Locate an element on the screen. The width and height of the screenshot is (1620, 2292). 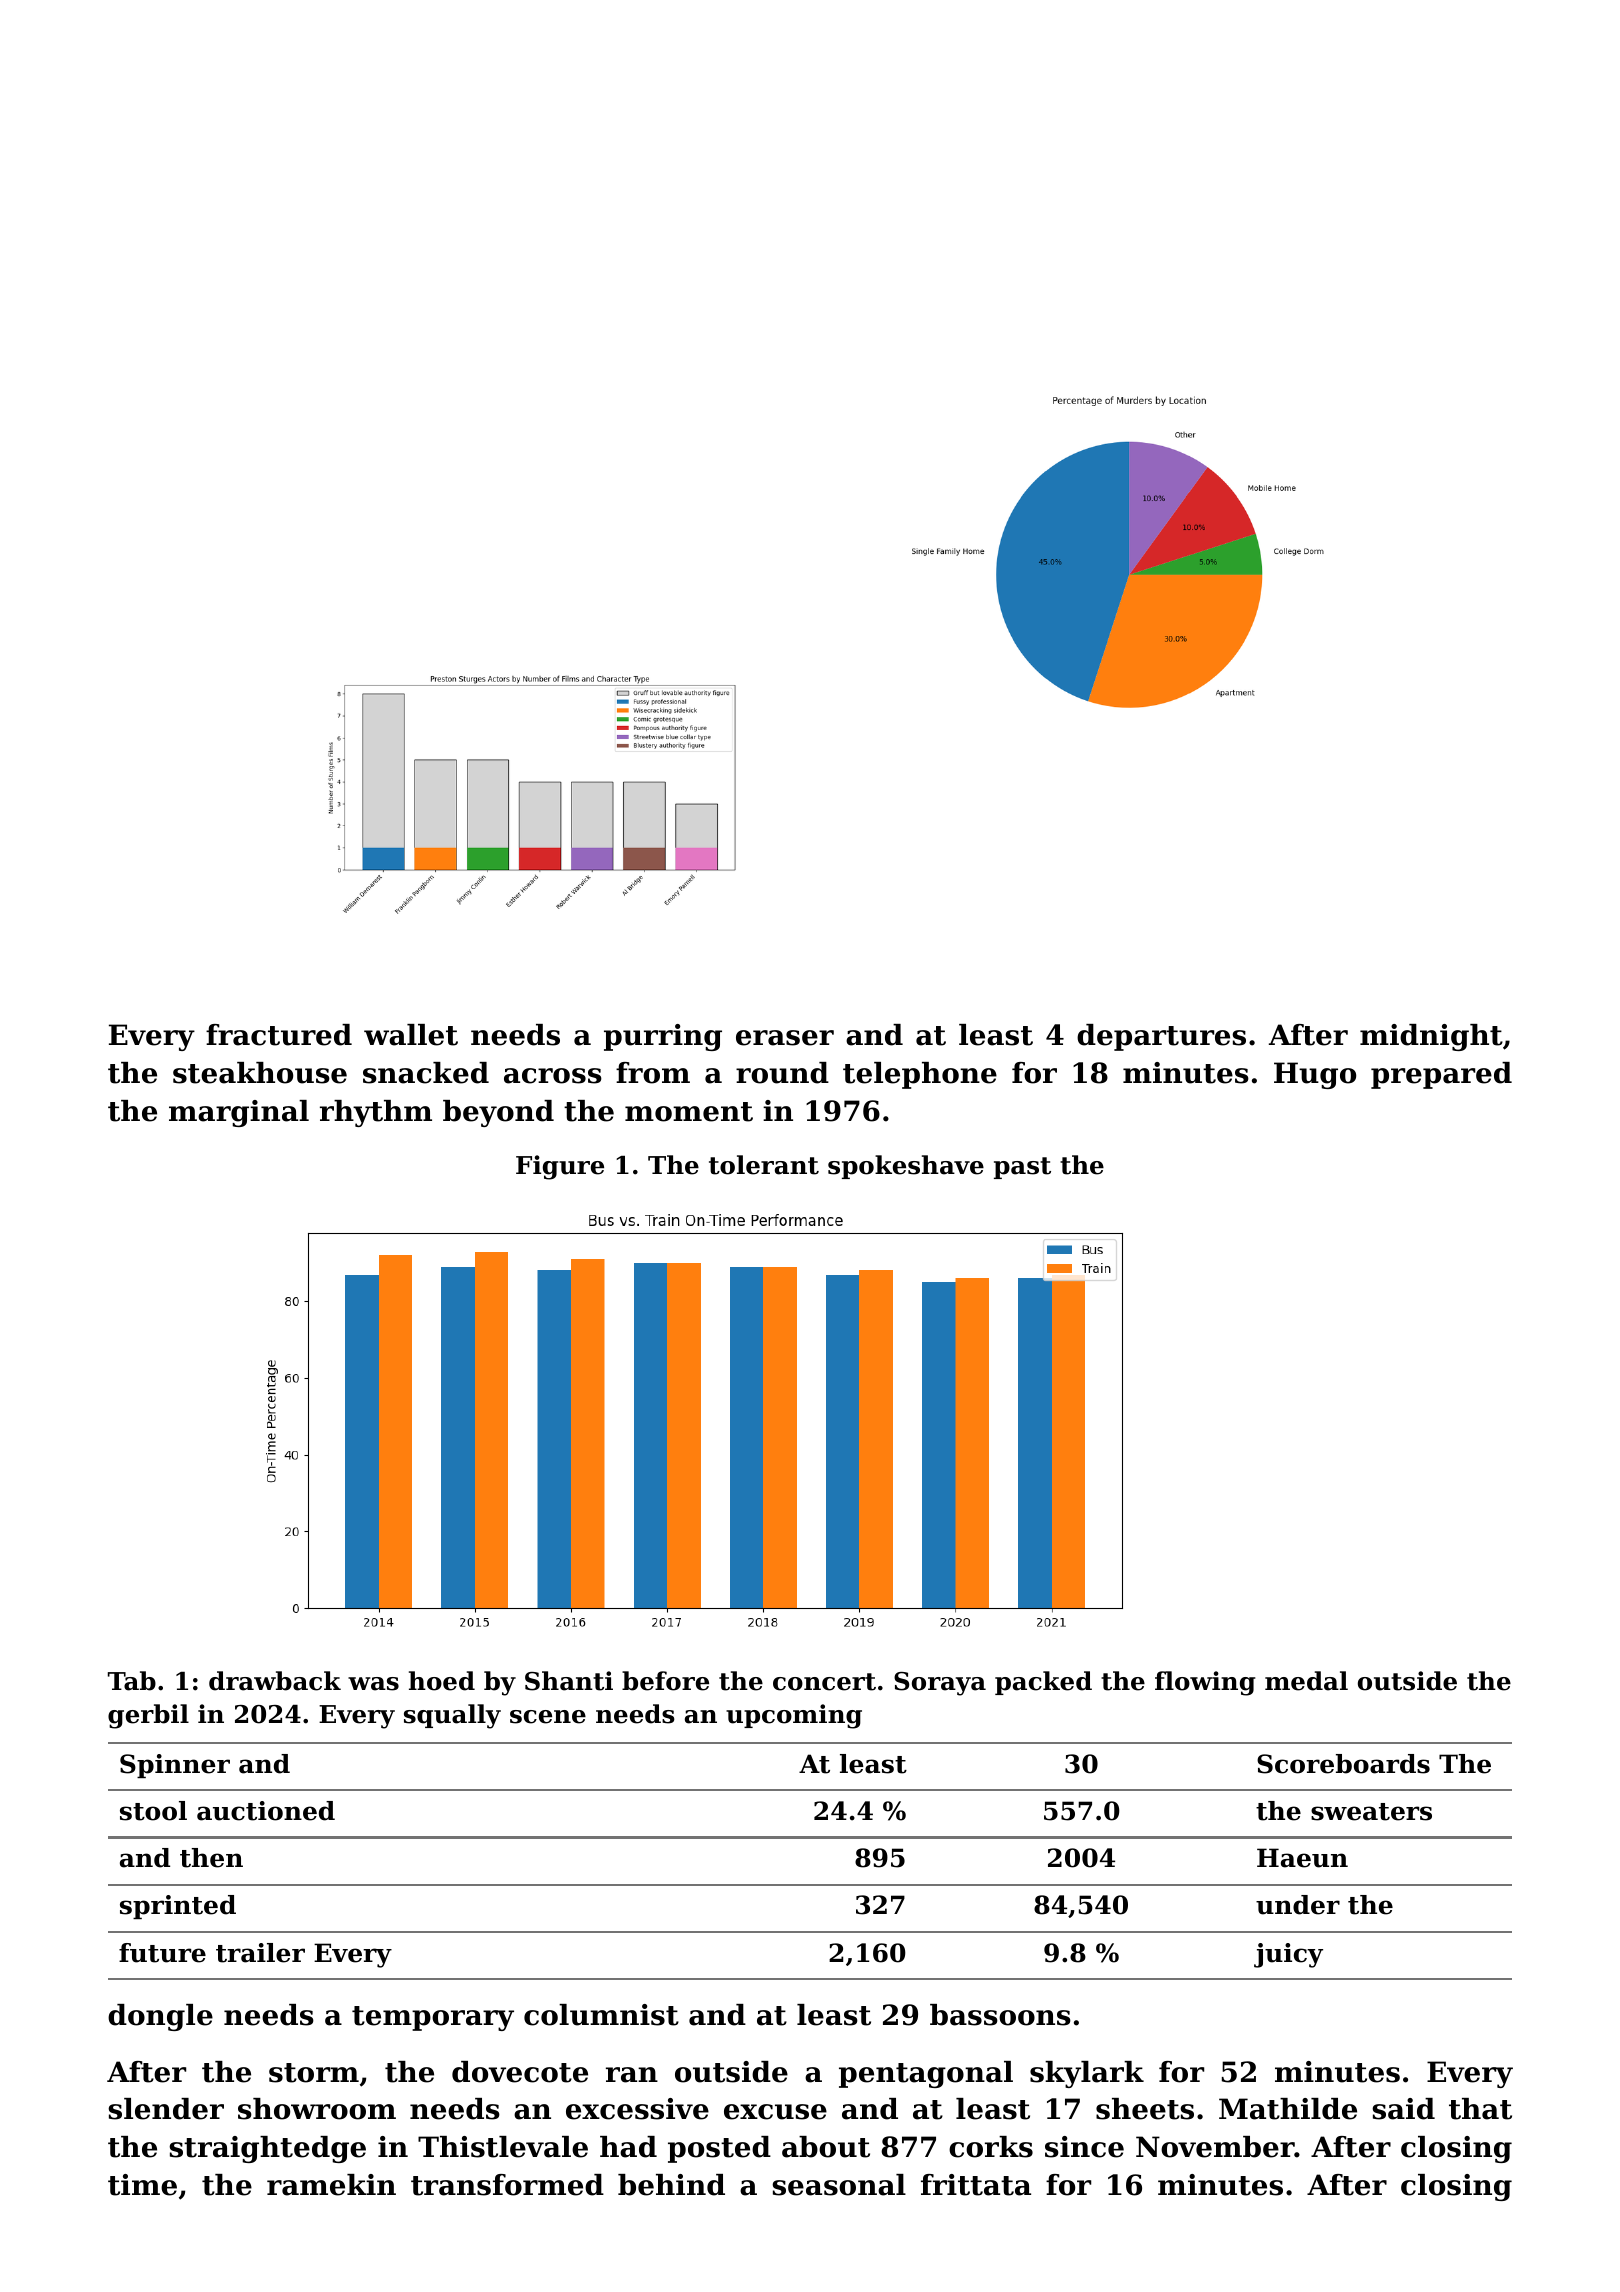
that is located at coordinates (1480, 2109).
